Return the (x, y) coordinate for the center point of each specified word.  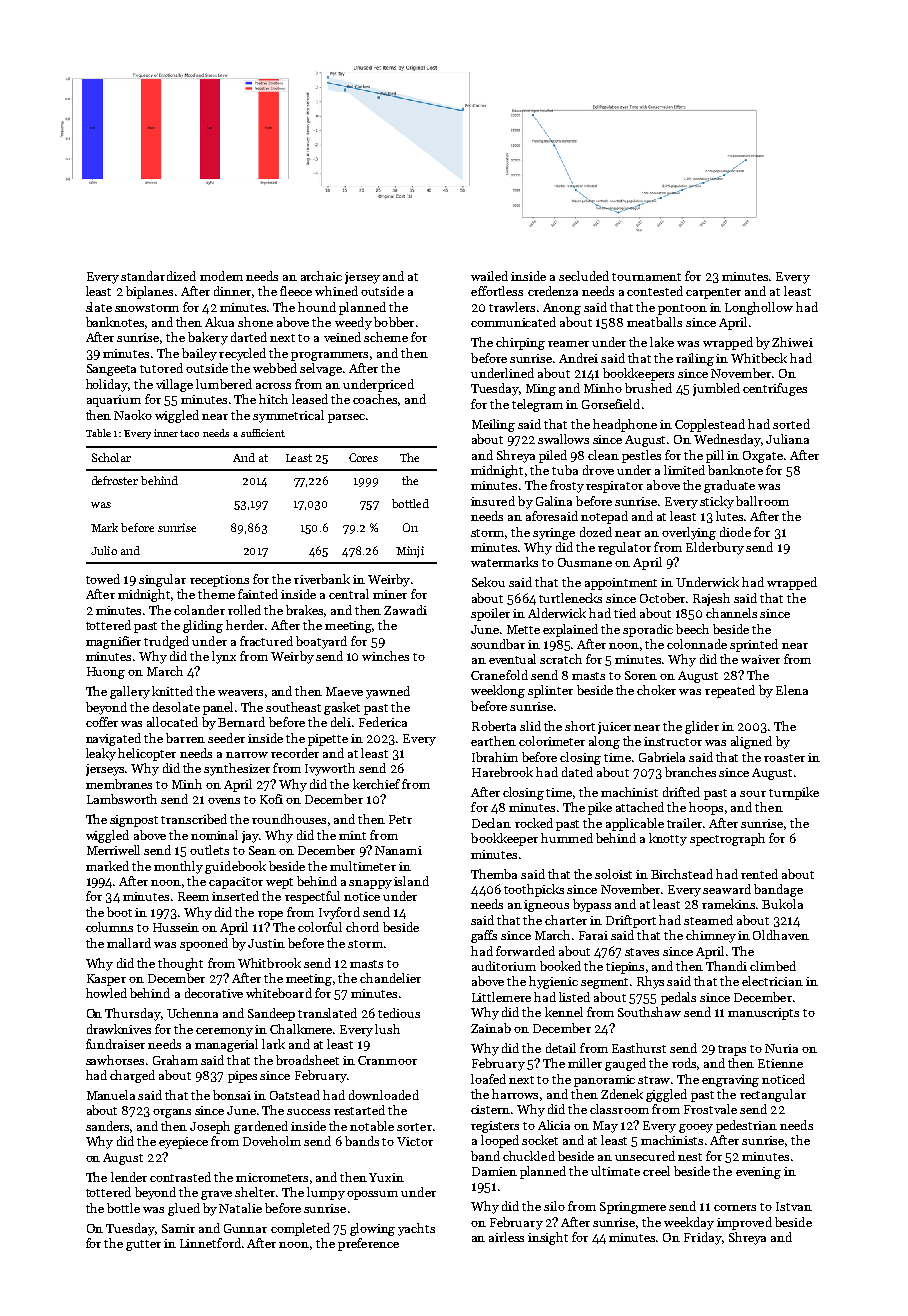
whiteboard (279, 993)
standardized (158, 276)
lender (129, 1177)
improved (744, 1223)
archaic (321, 276)
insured (493, 501)
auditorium (504, 966)
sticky (717, 502)
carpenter (713, 293)
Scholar (111, 457)
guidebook (235, 867)
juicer (614, 728)
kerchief (376, 784)
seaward (727, 889)
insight (548, 1238)
